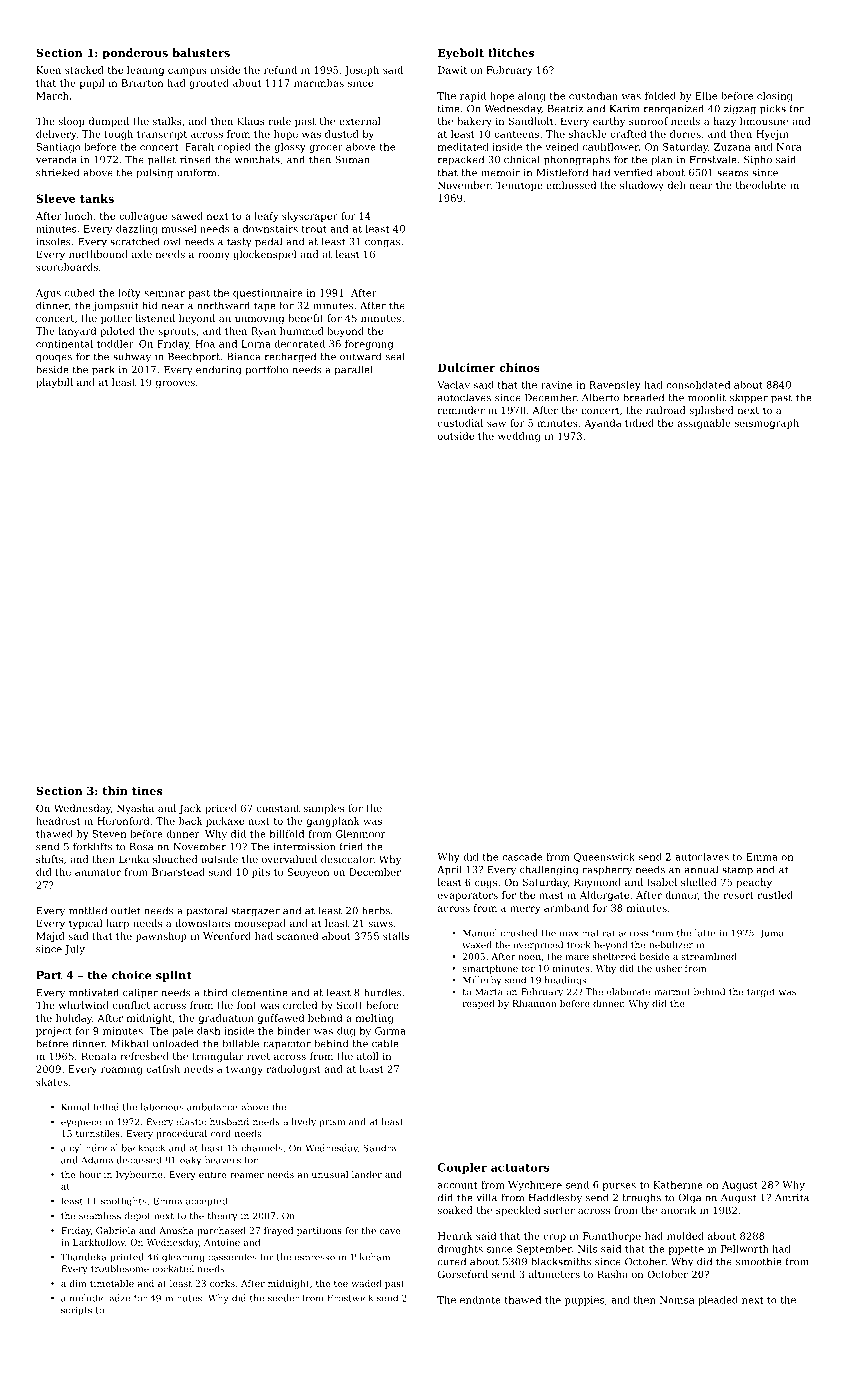 The height and width of the screenshot is (1400, 849). I want to click on Ellie, so click(706, 96).
